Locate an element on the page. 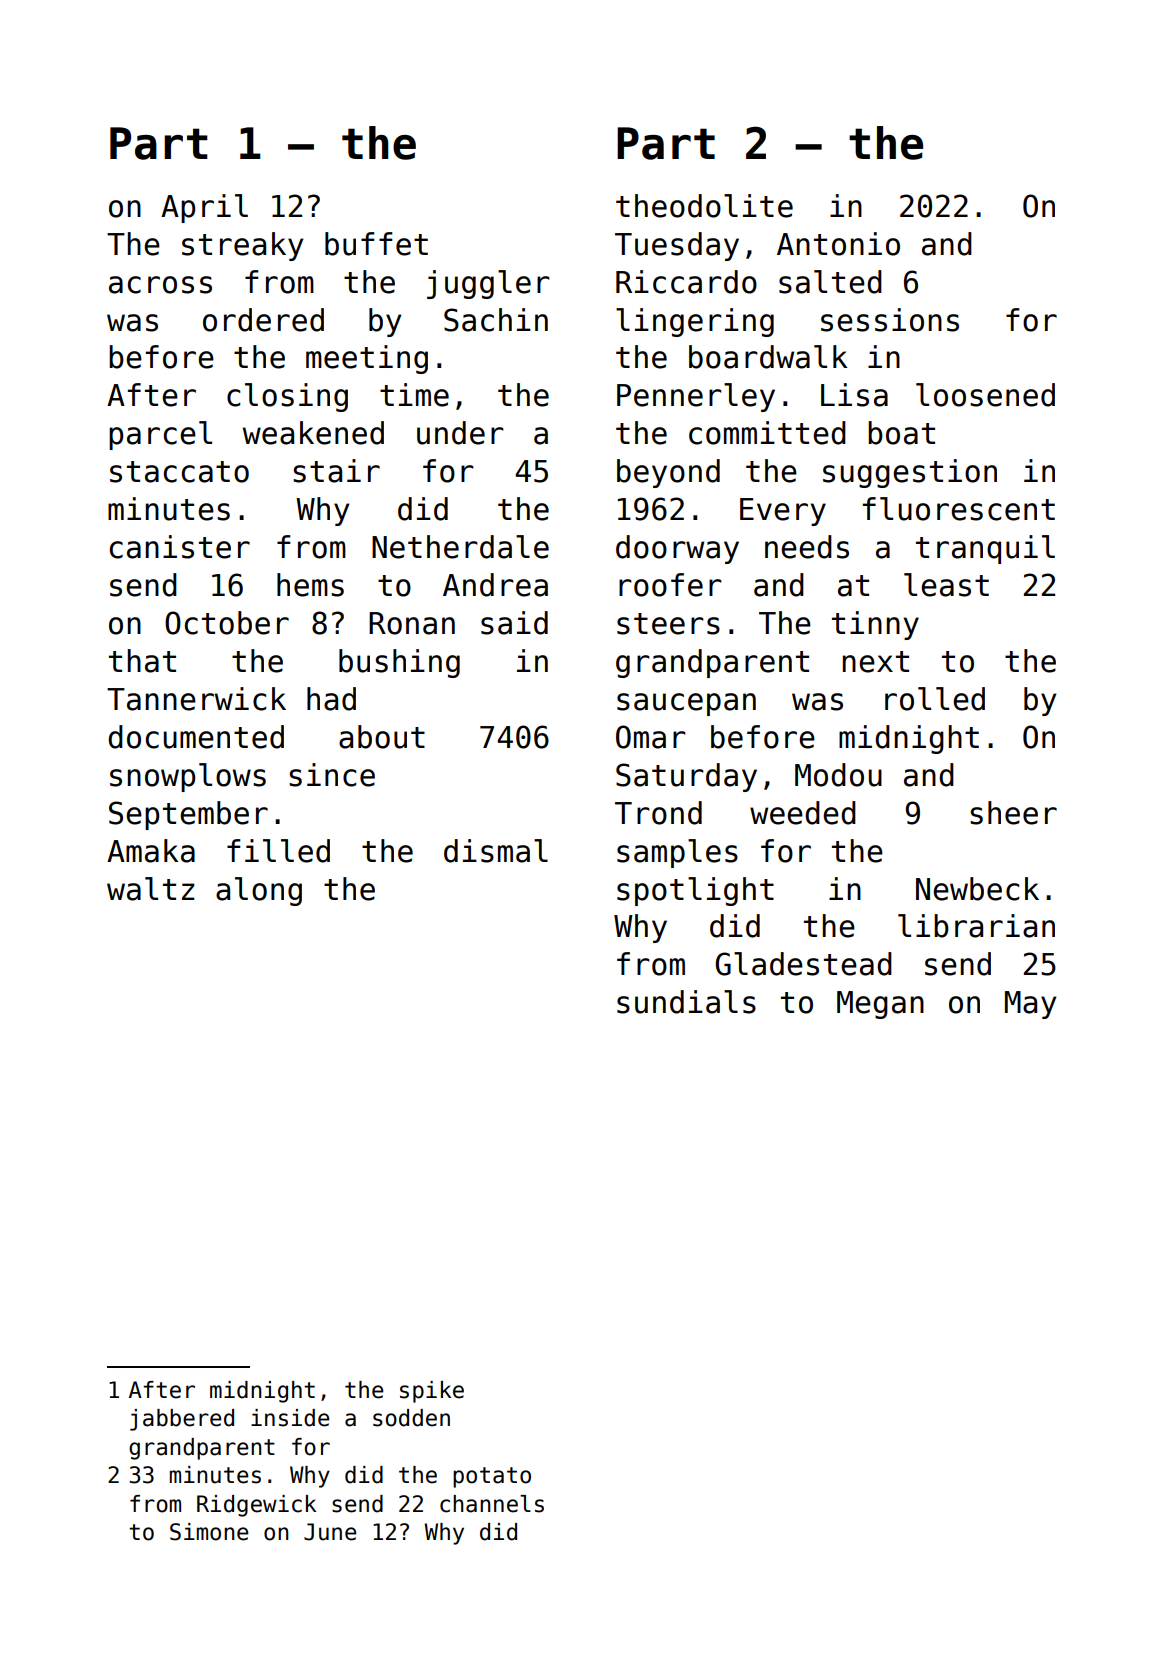 Image resolution: width=1165 pixels, height=1654 pixels. jabbered is located at coordinates (182, 1420).
